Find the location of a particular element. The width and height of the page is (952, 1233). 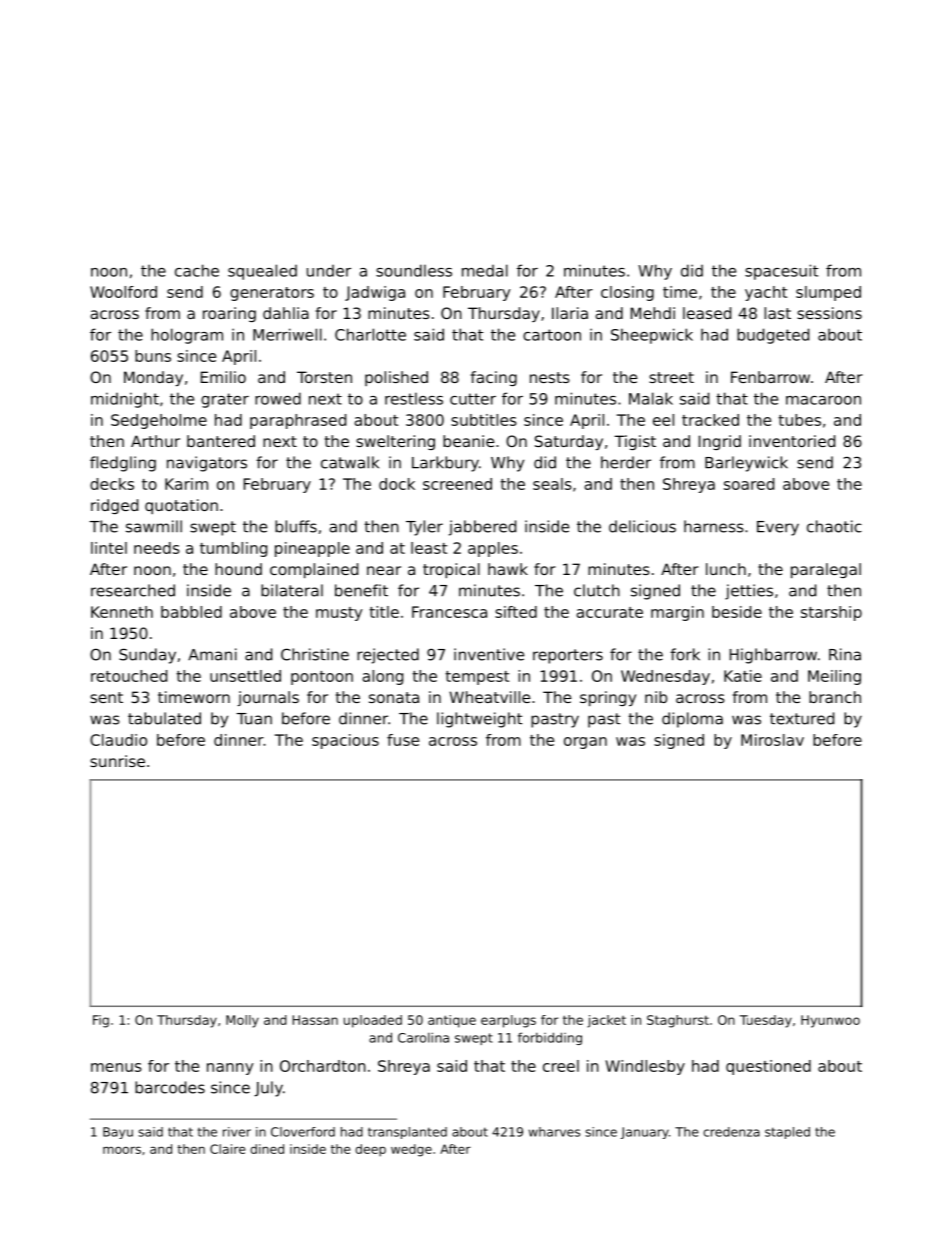

researched is located at coordinates (133, 590).
